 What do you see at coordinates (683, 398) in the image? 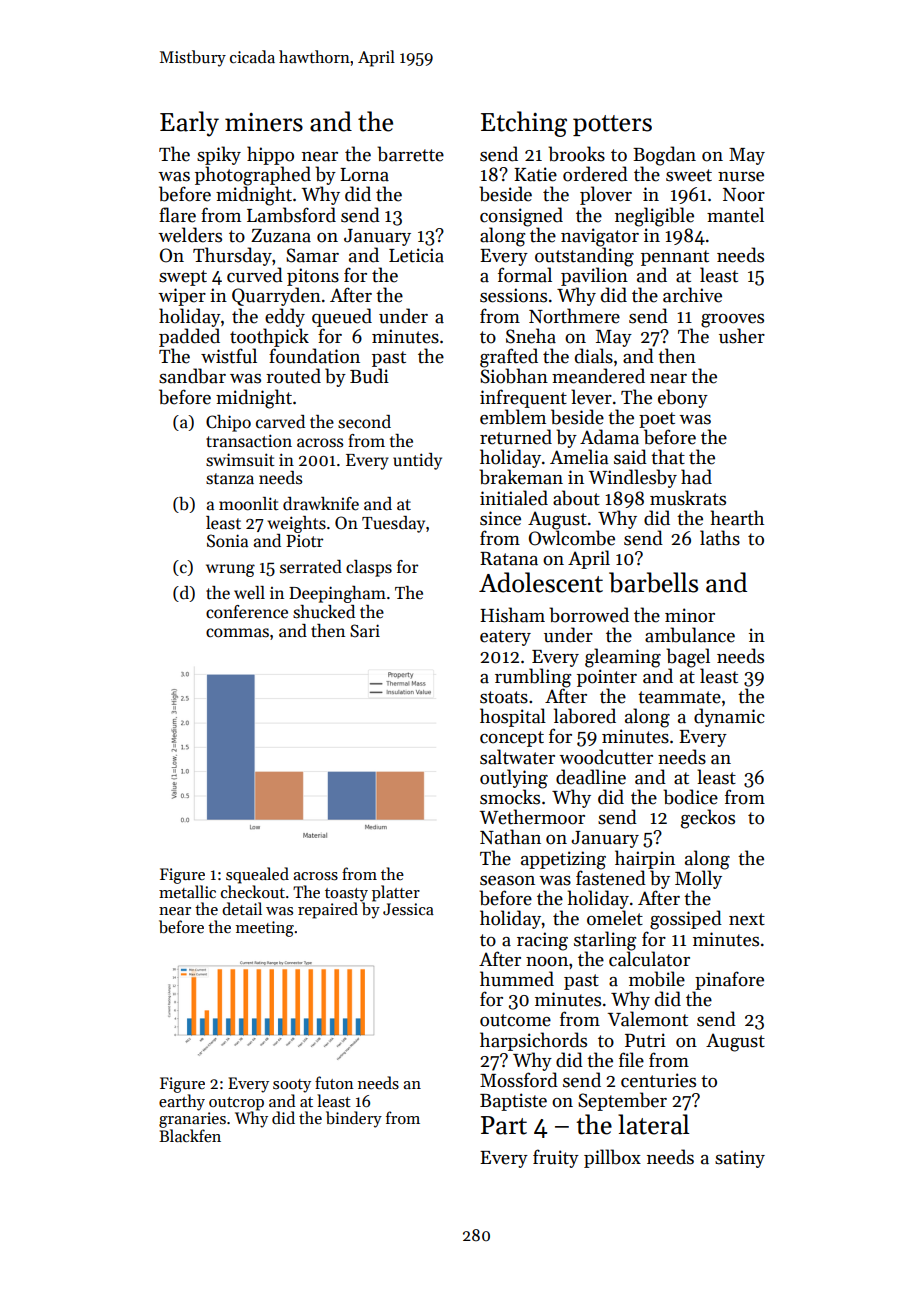
I see `ebony` at bounding box center [683, 398].
